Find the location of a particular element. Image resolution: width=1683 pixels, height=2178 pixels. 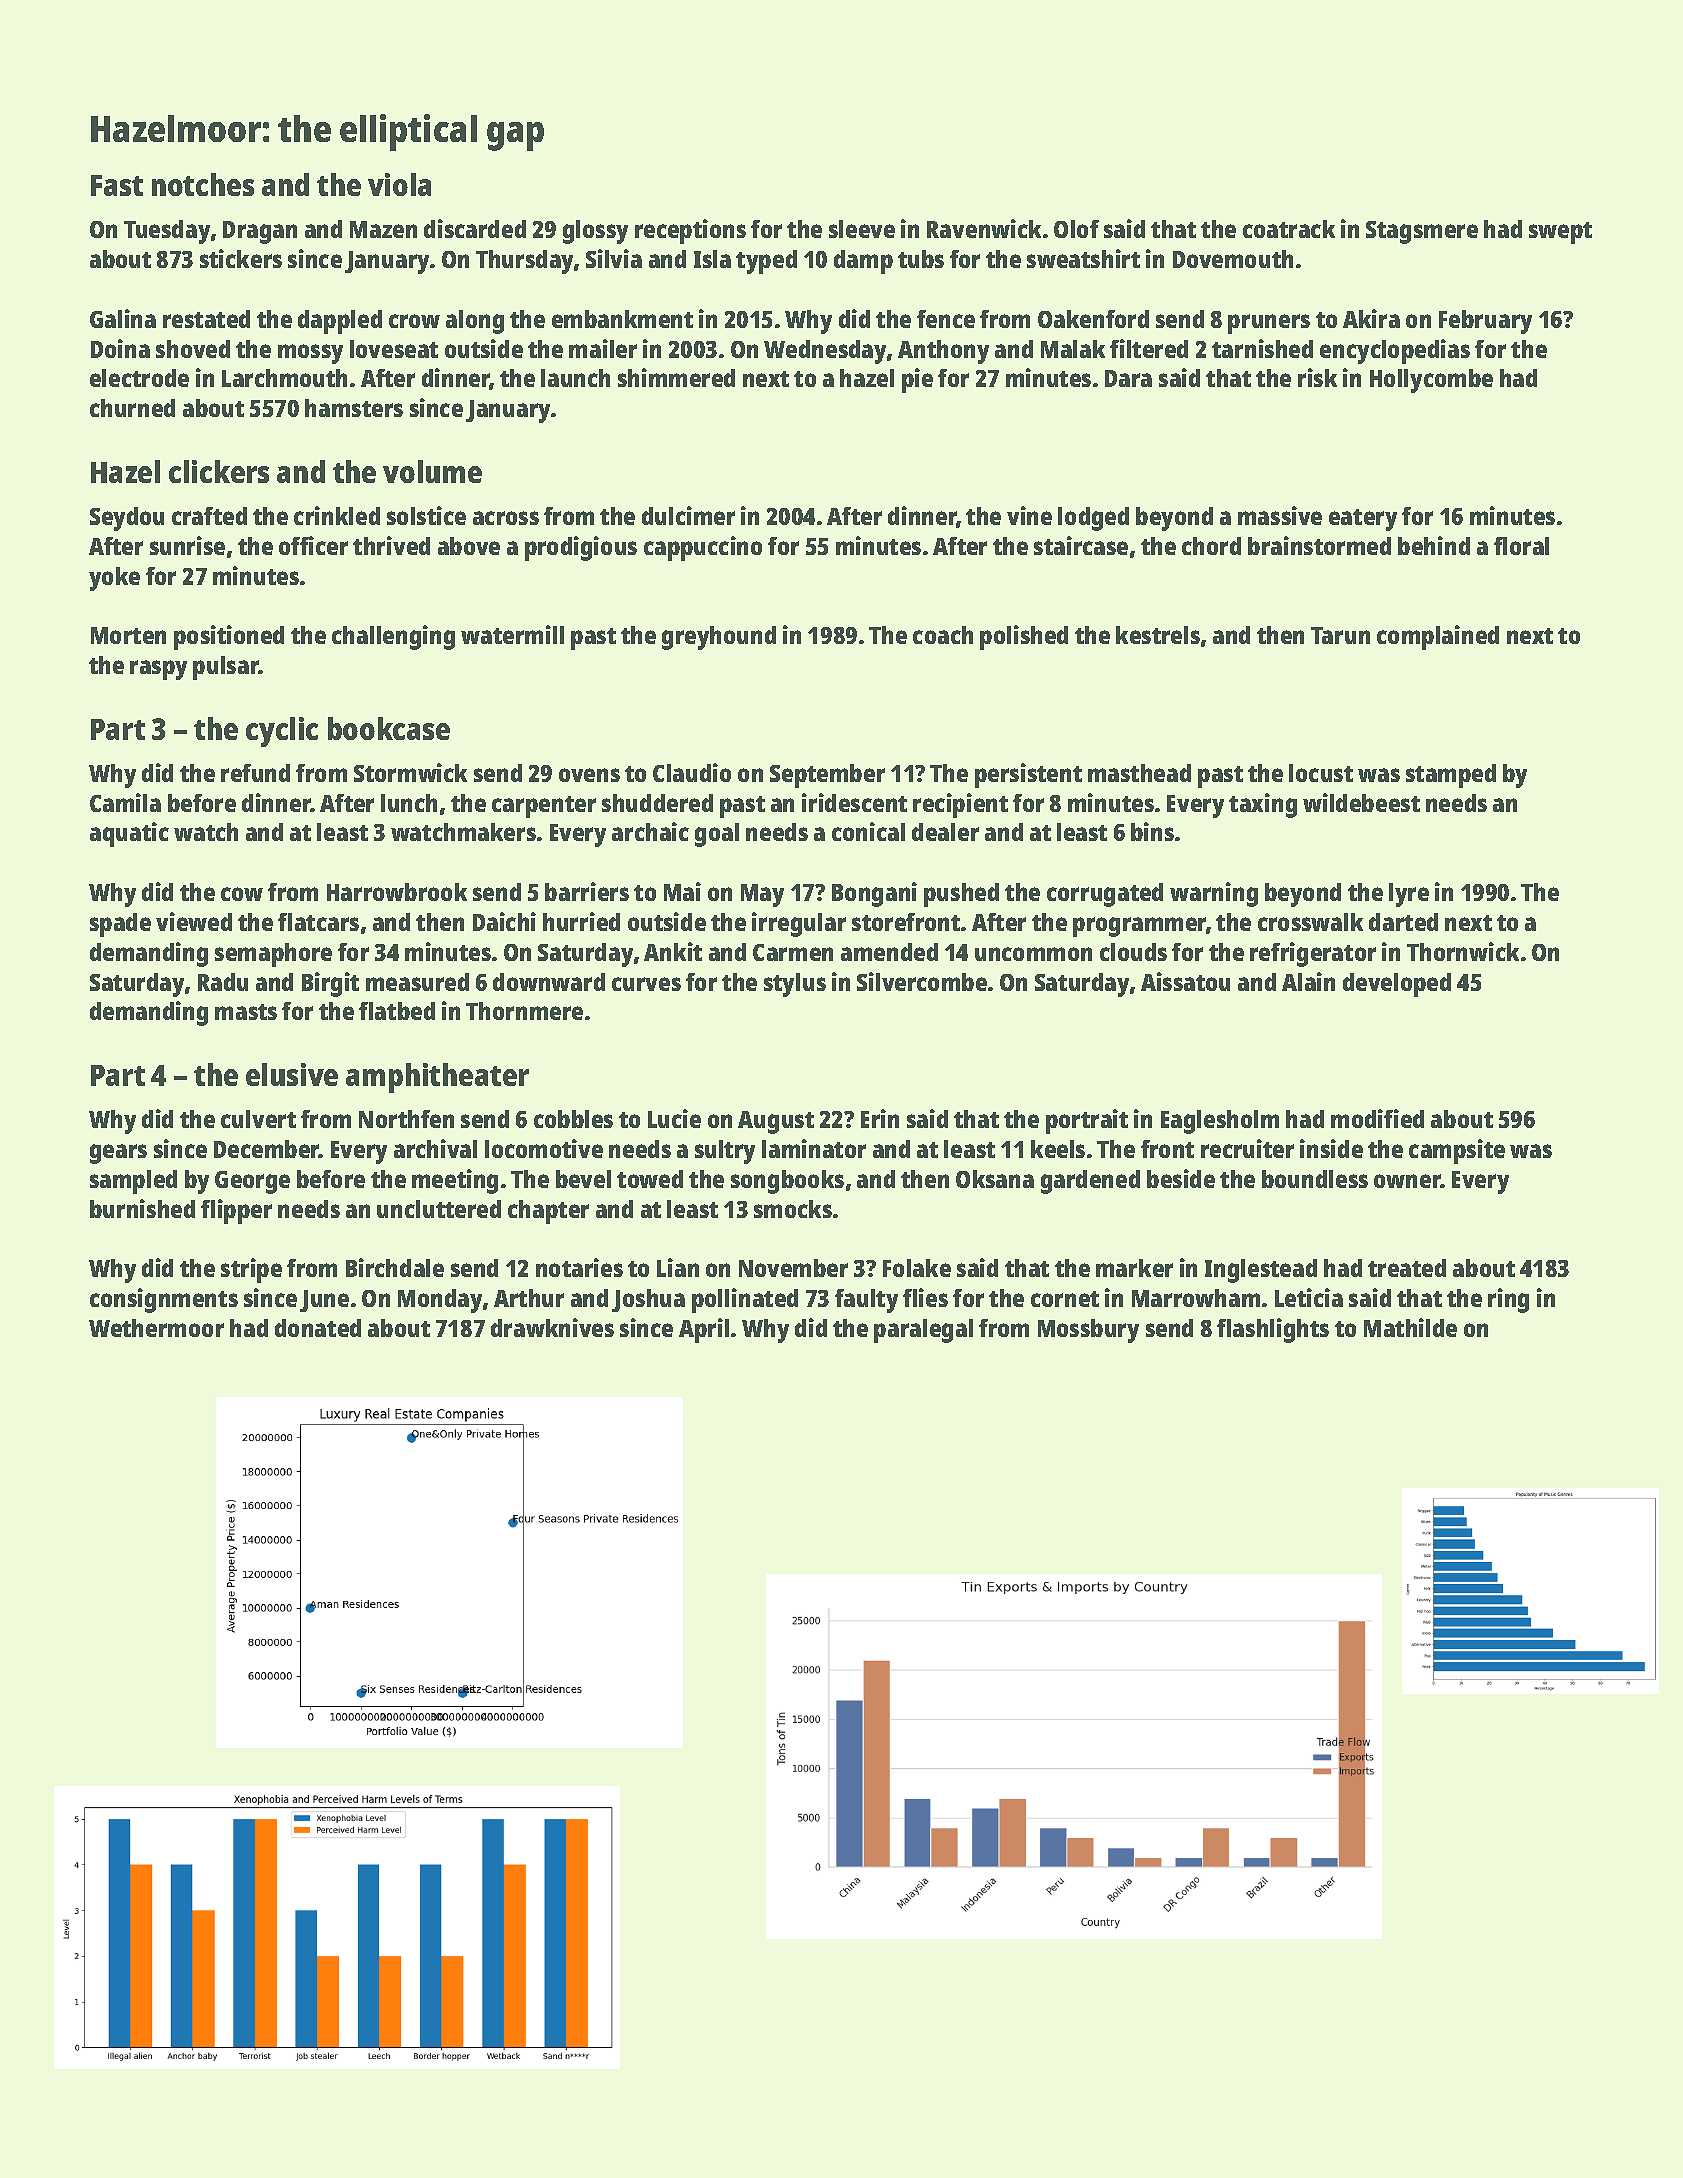

spade is located at coordinates (120, 925).
